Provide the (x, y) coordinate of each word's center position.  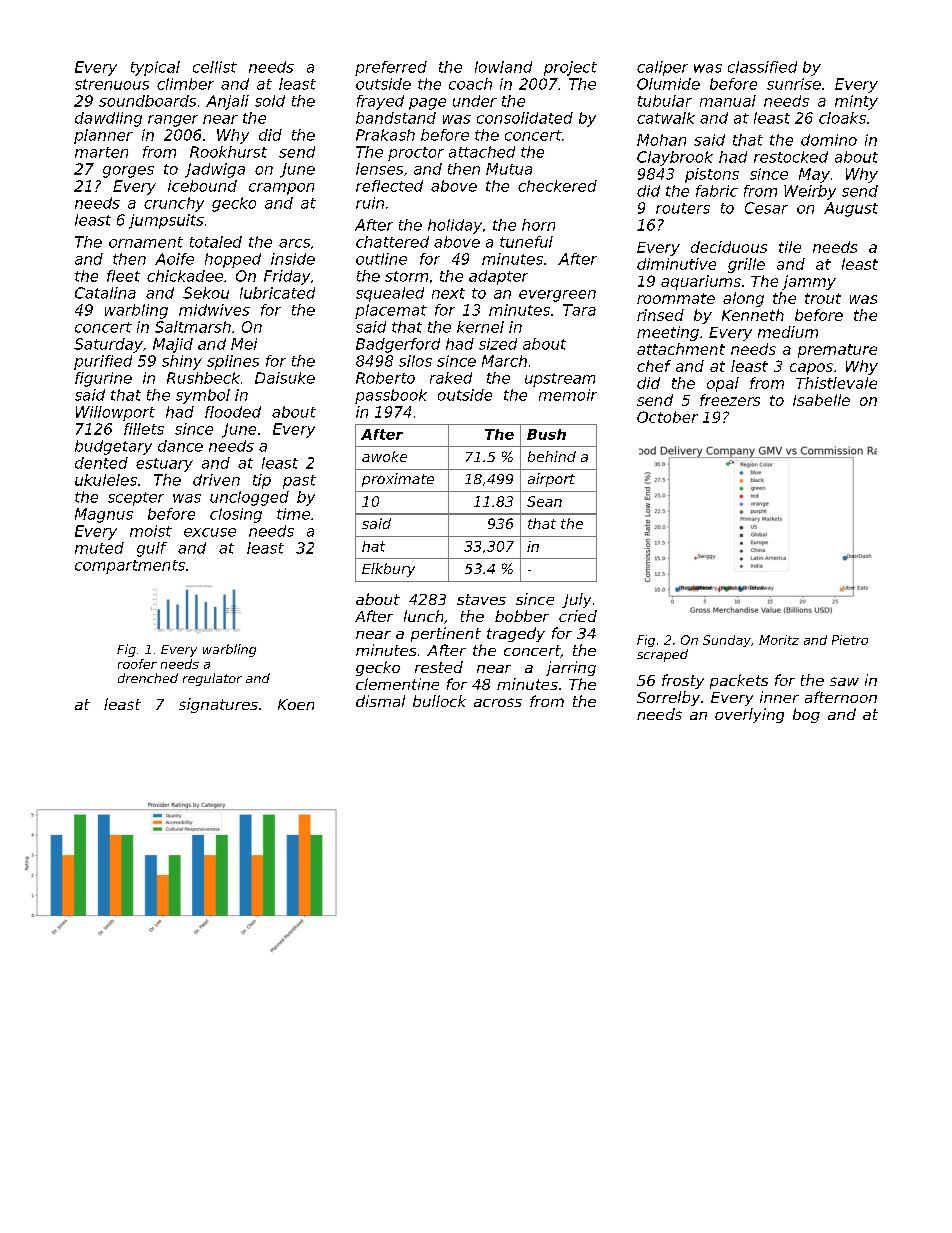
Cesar (766, 208)
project (570, 68)
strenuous (112, 84)
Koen (296, 704)
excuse (210, 532)
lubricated (277, 293)
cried (578, 616)
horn (538, 225)
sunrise (794, 84)
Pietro (850, 640)
